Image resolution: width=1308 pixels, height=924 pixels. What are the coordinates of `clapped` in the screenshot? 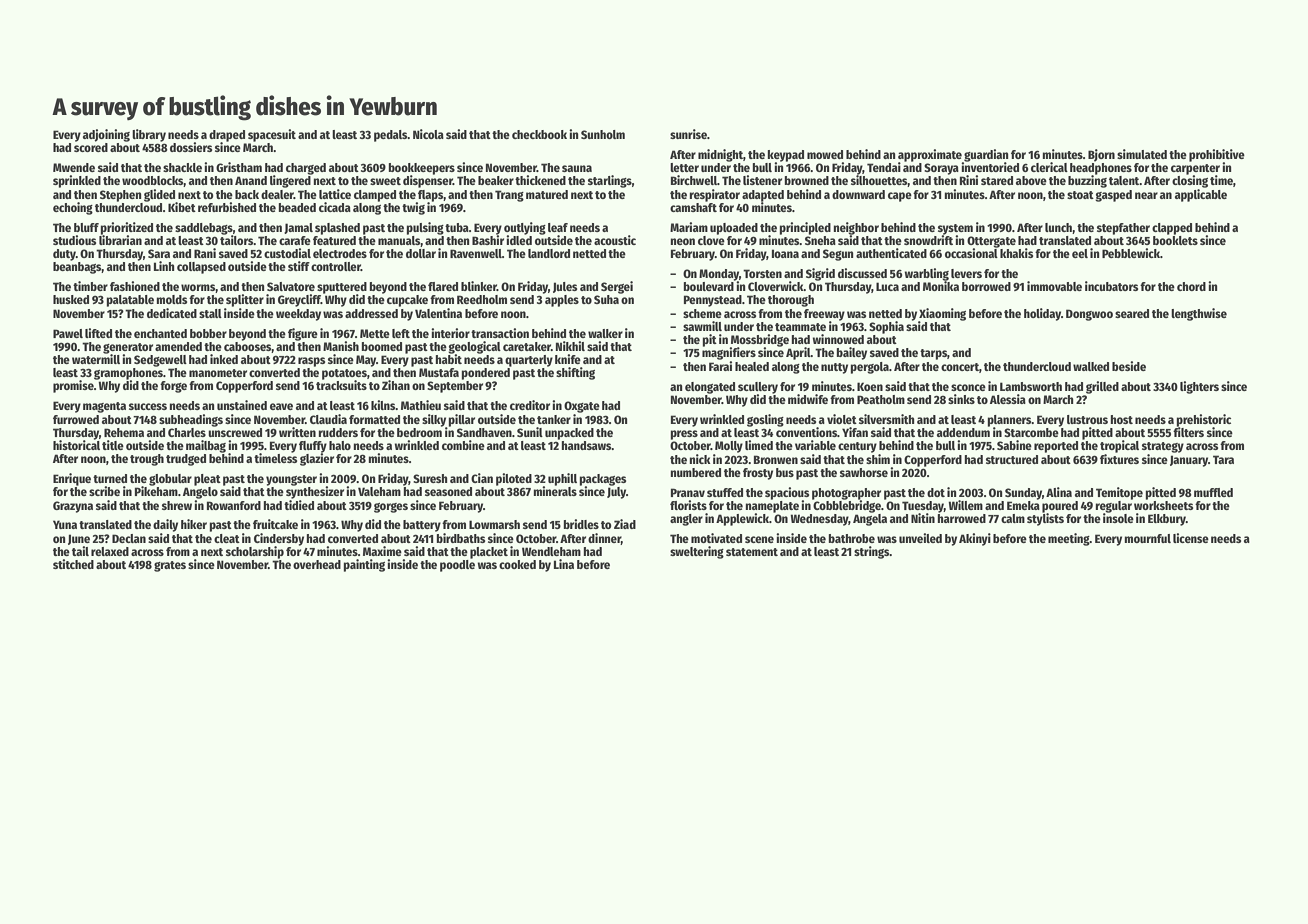 It's located at (1172, 229).
